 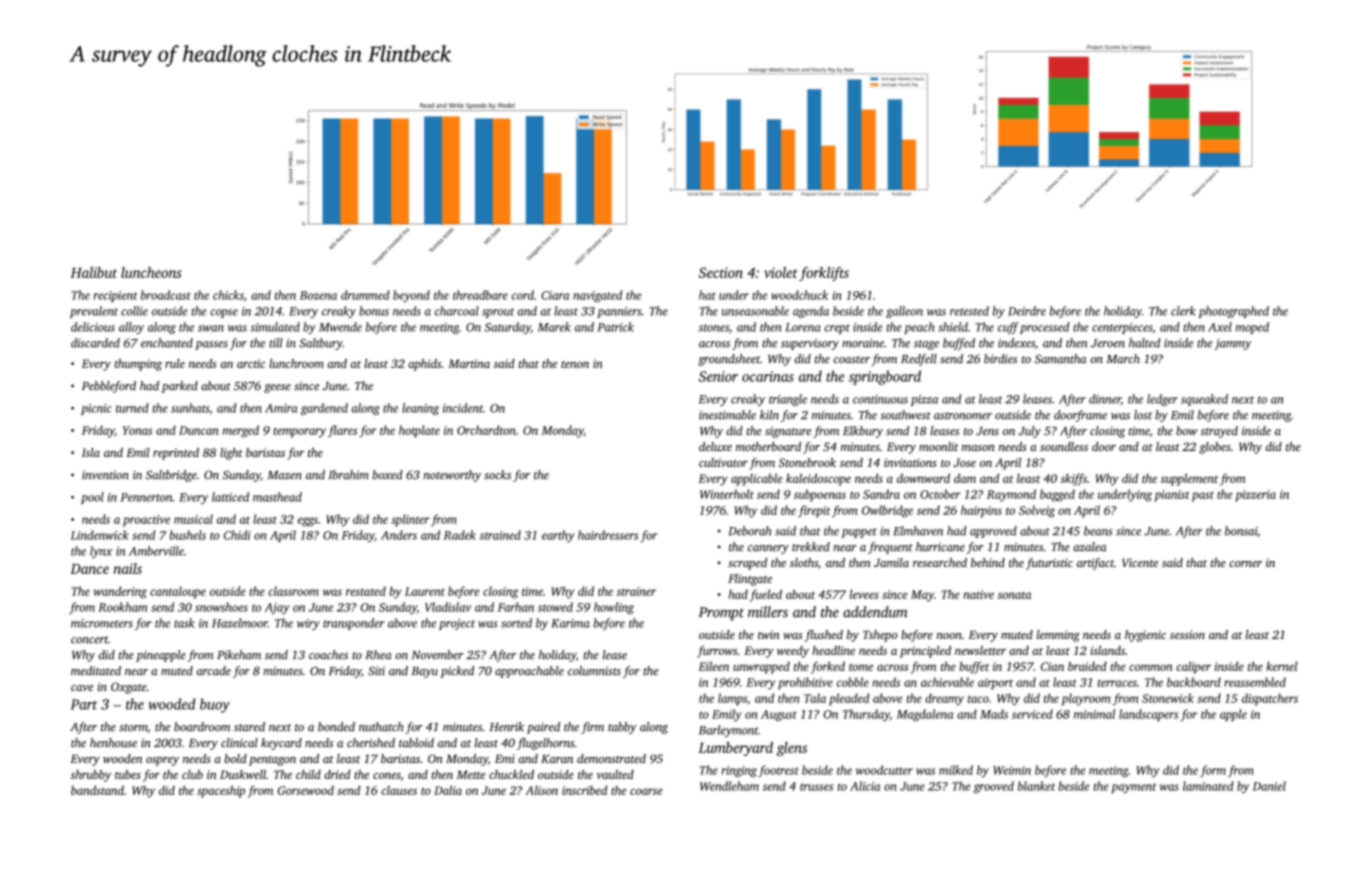 What do you see at coordinates (151, 272) in the screenshot?
I see `luncheons` at bounding box center [151, 272].
